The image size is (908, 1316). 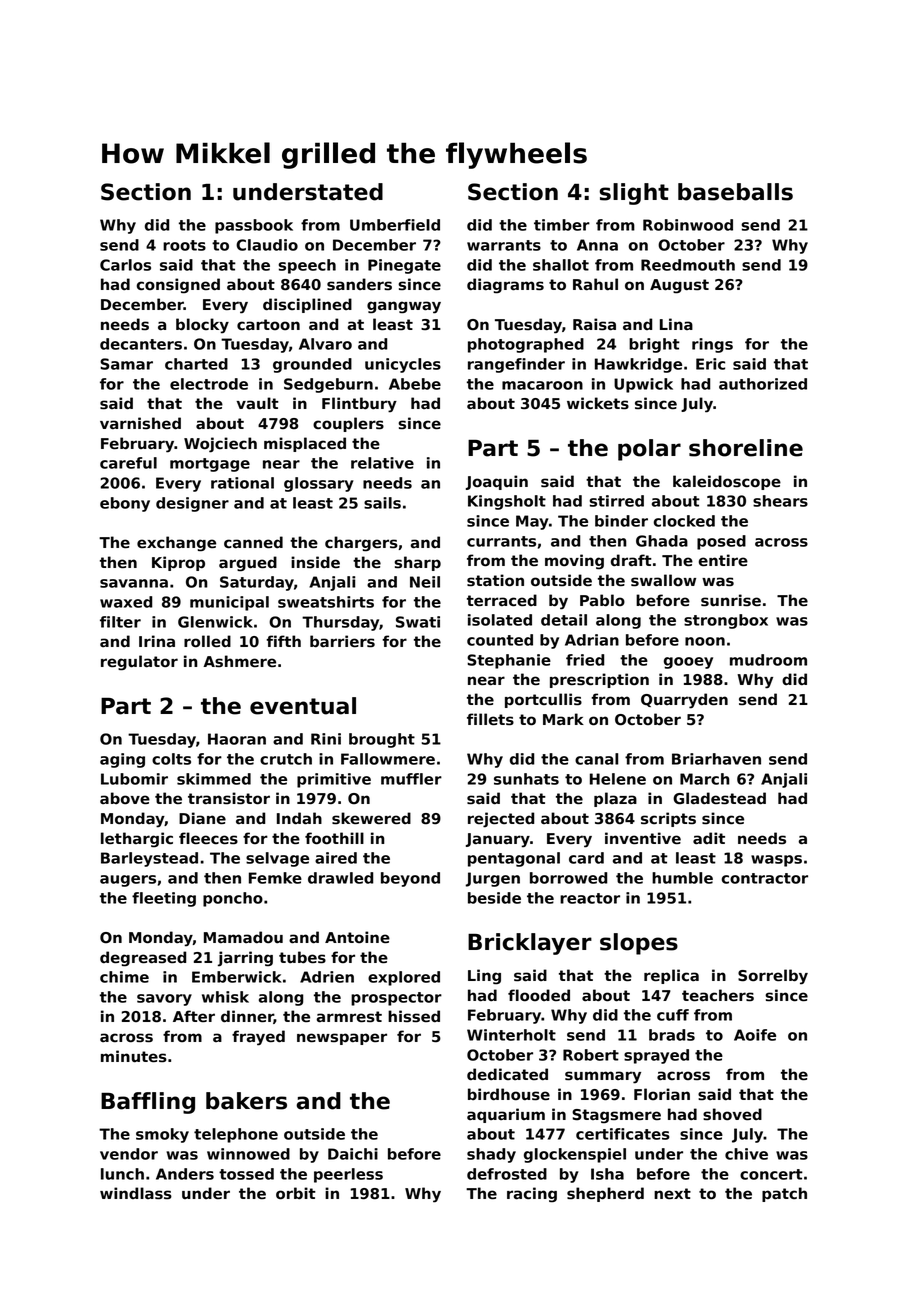 I want to click on rational, so click(x=242, y=483).
